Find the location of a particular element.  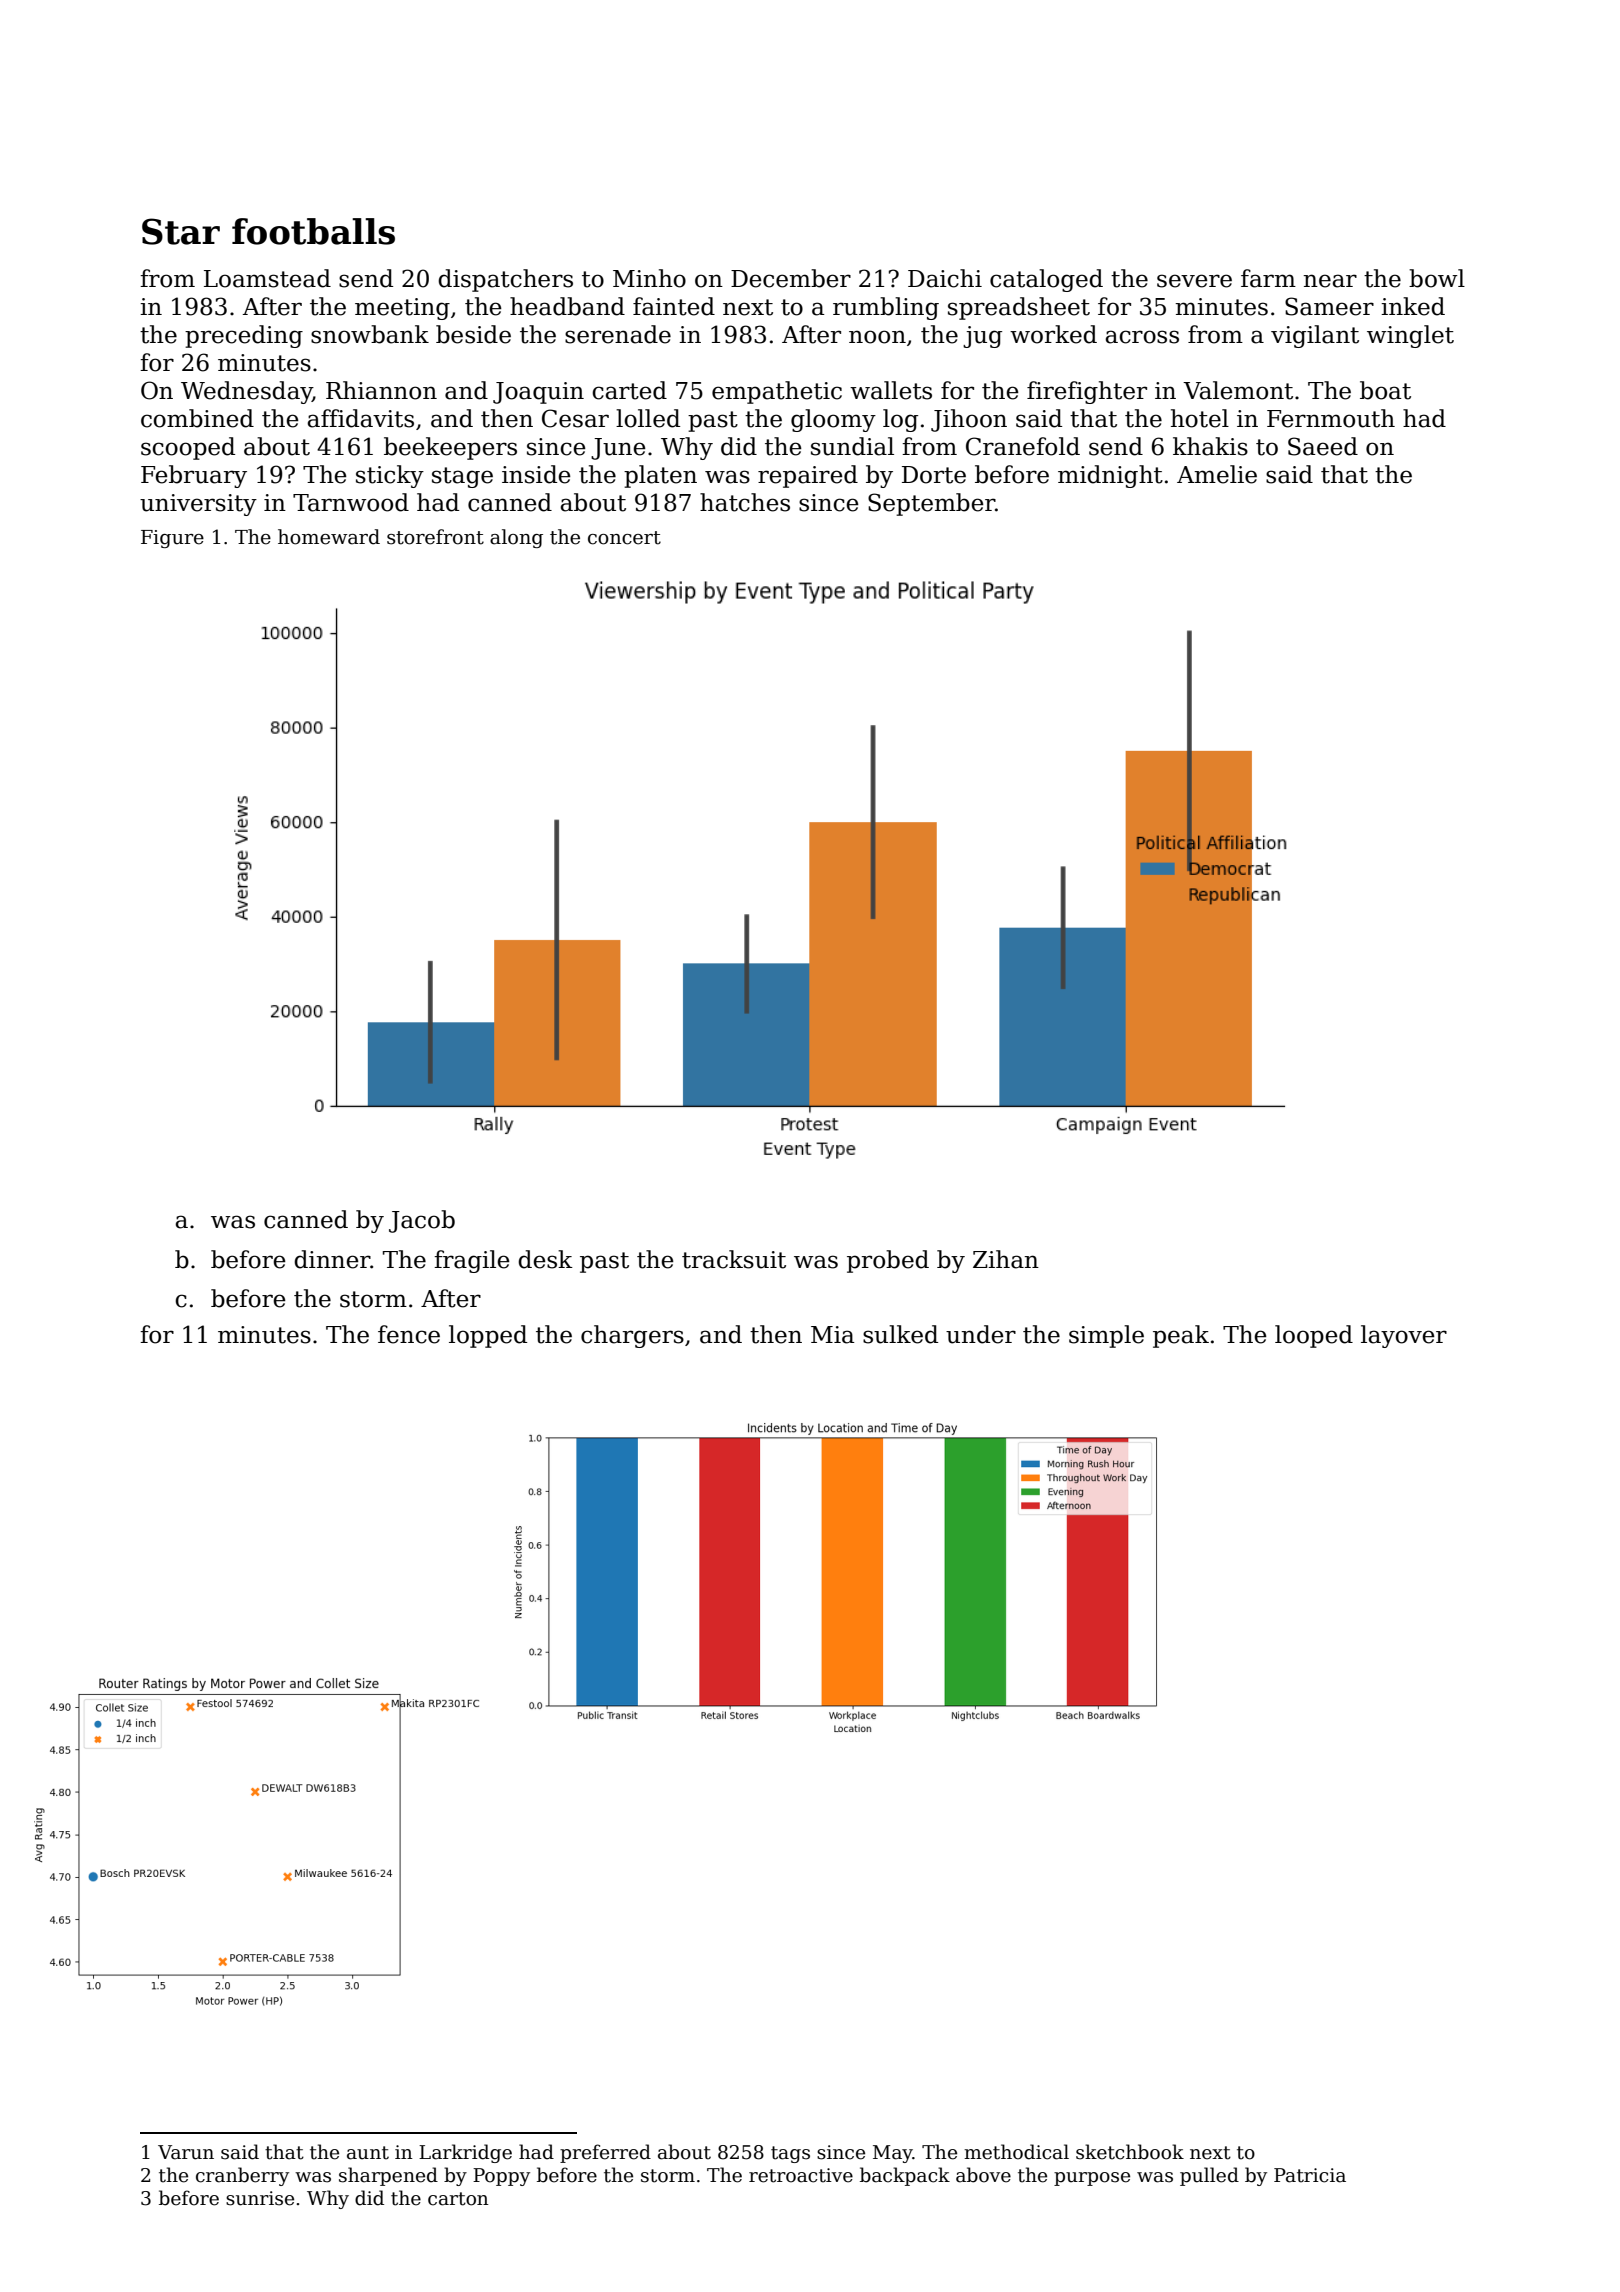

Daichi is located at coordinates (945, 278).
